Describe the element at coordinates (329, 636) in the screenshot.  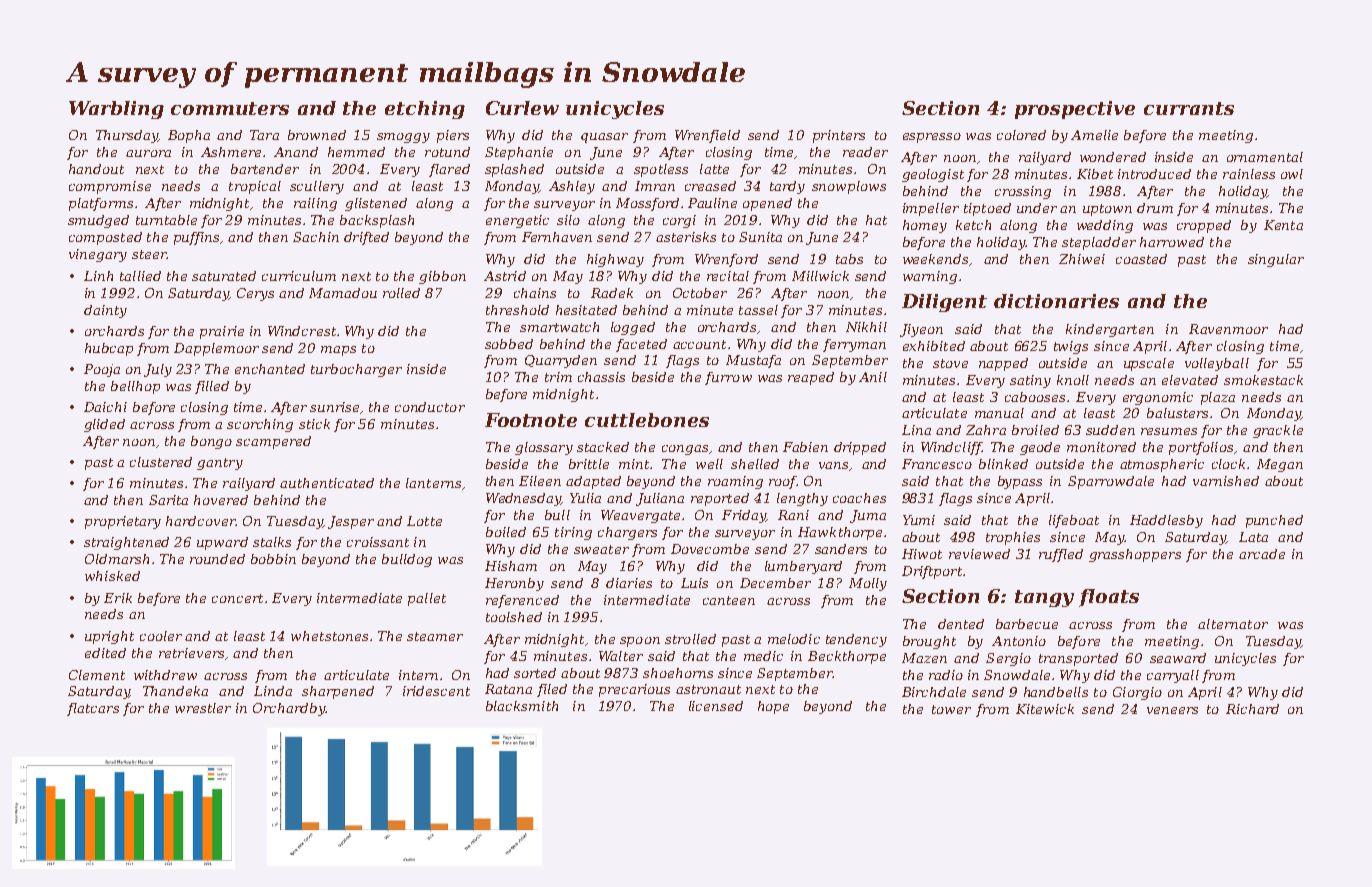
I see `whetstones` at that location.
